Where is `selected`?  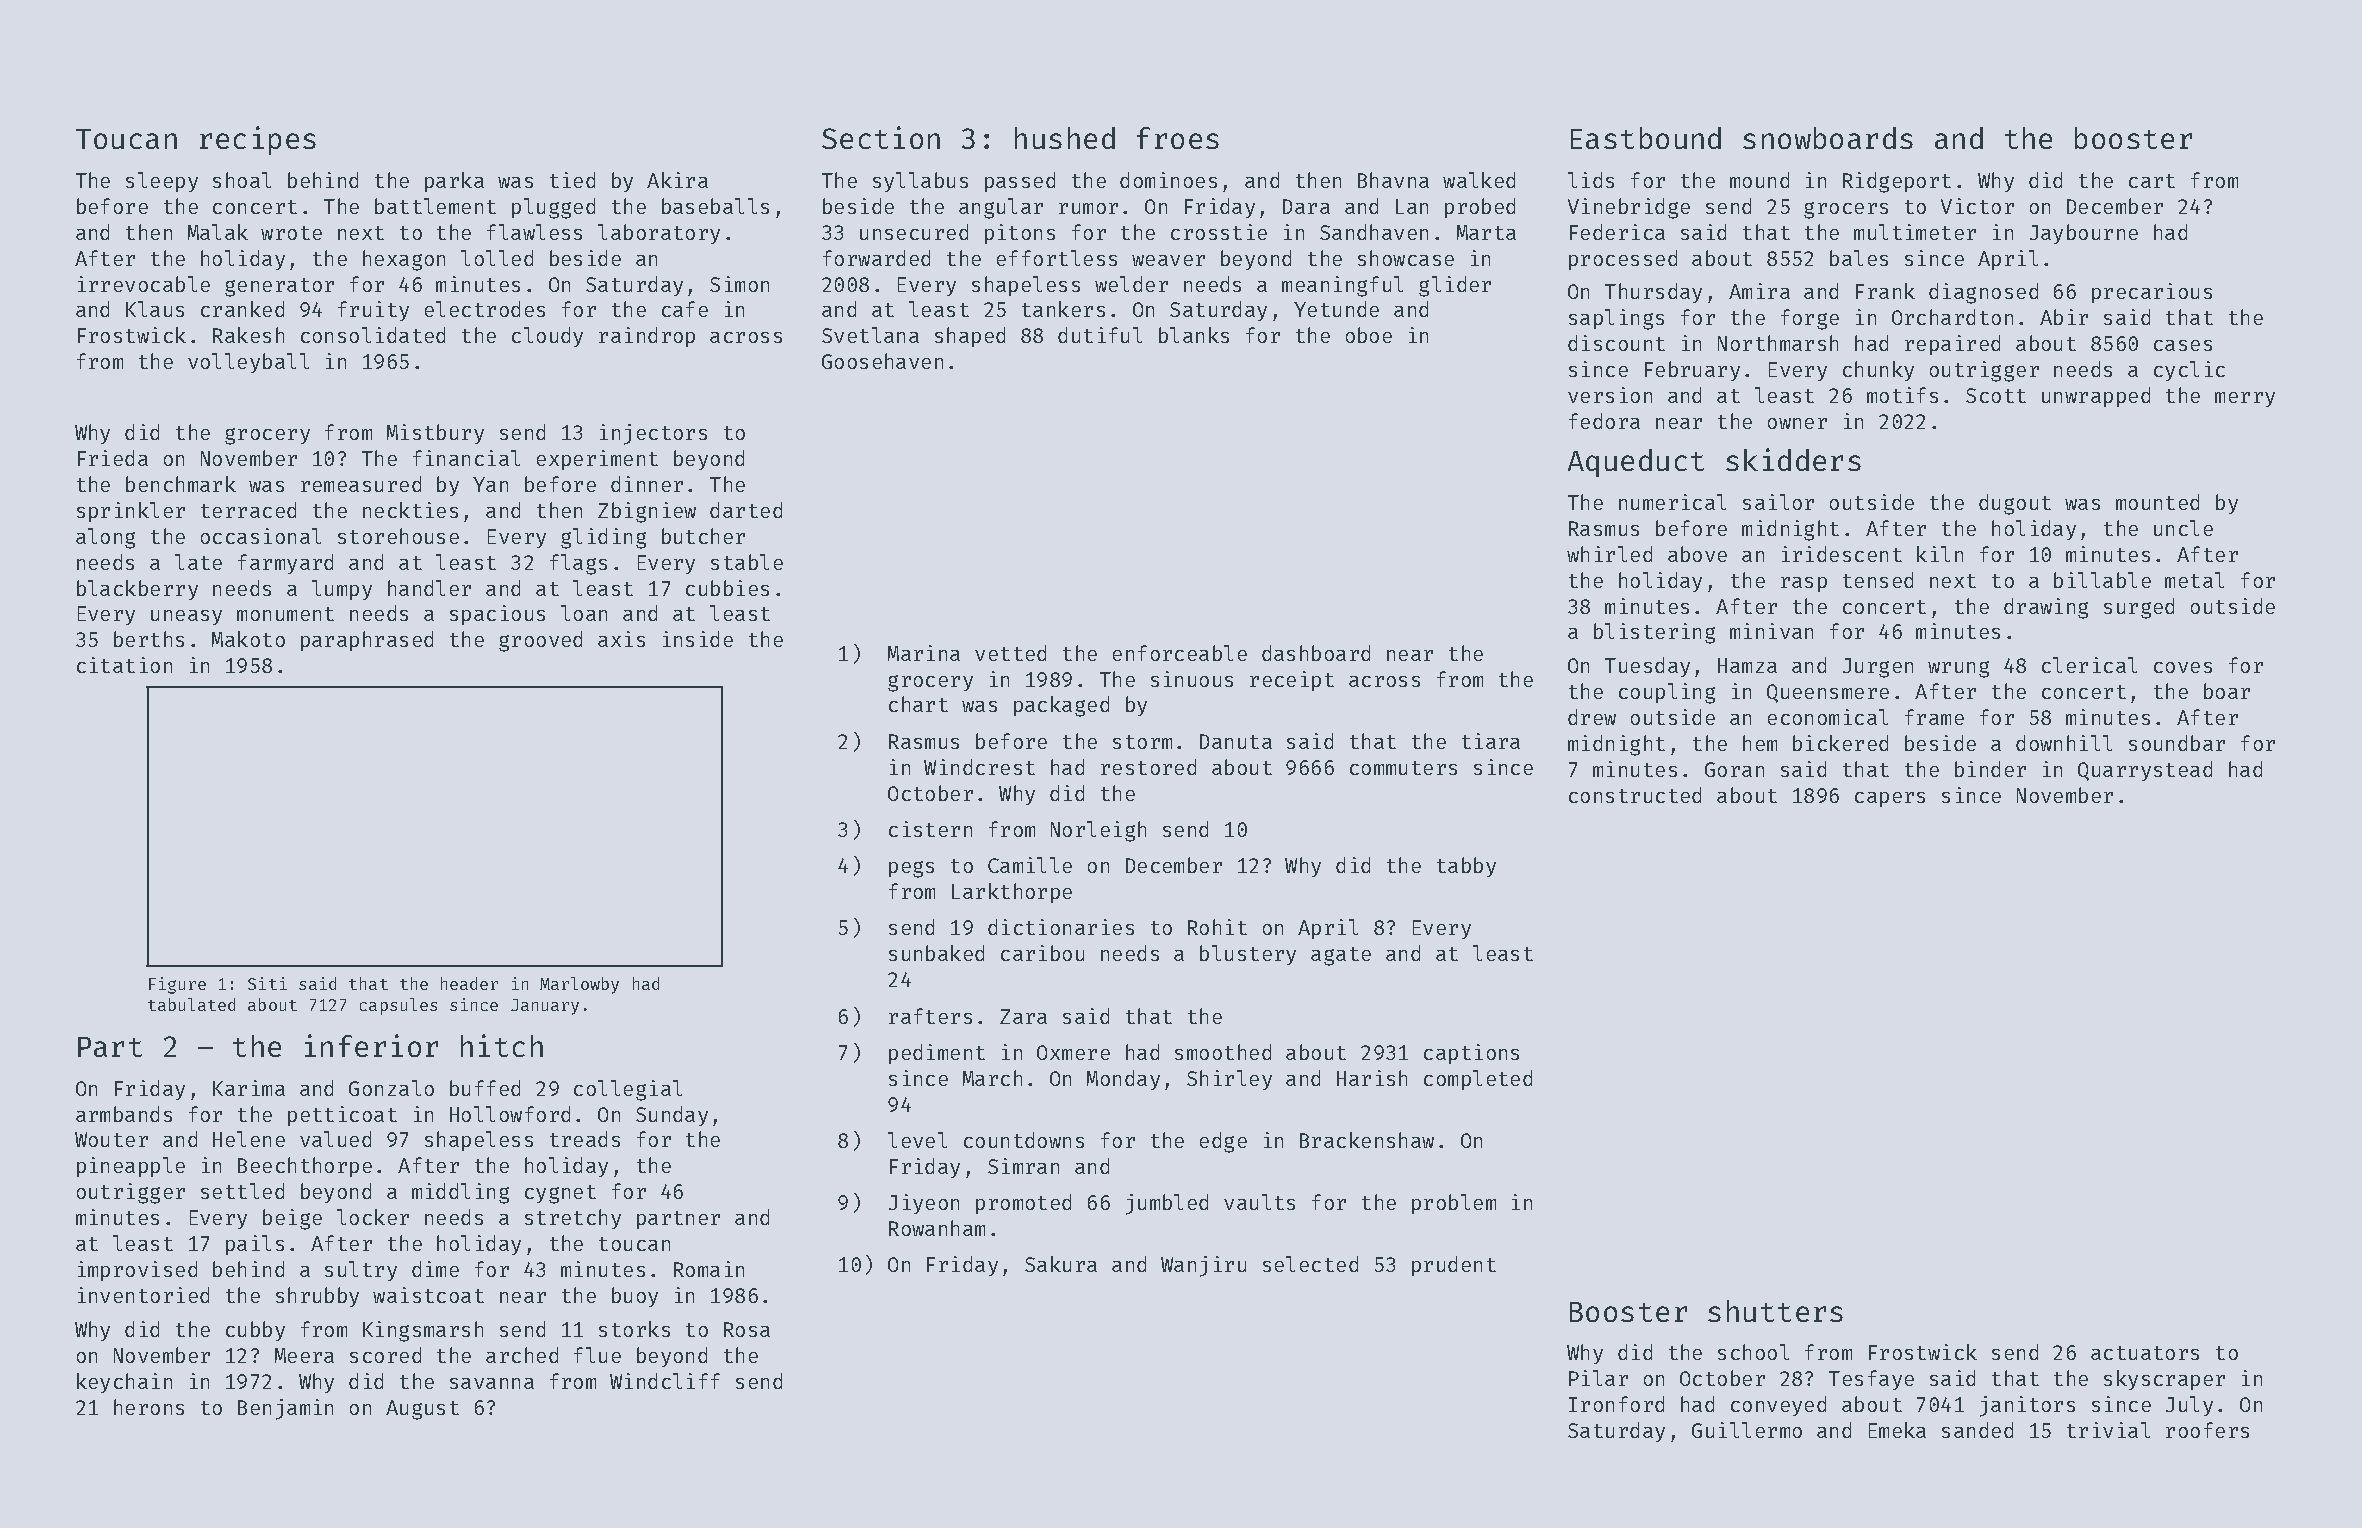
selected is located at coordinates (1310, 1264).
